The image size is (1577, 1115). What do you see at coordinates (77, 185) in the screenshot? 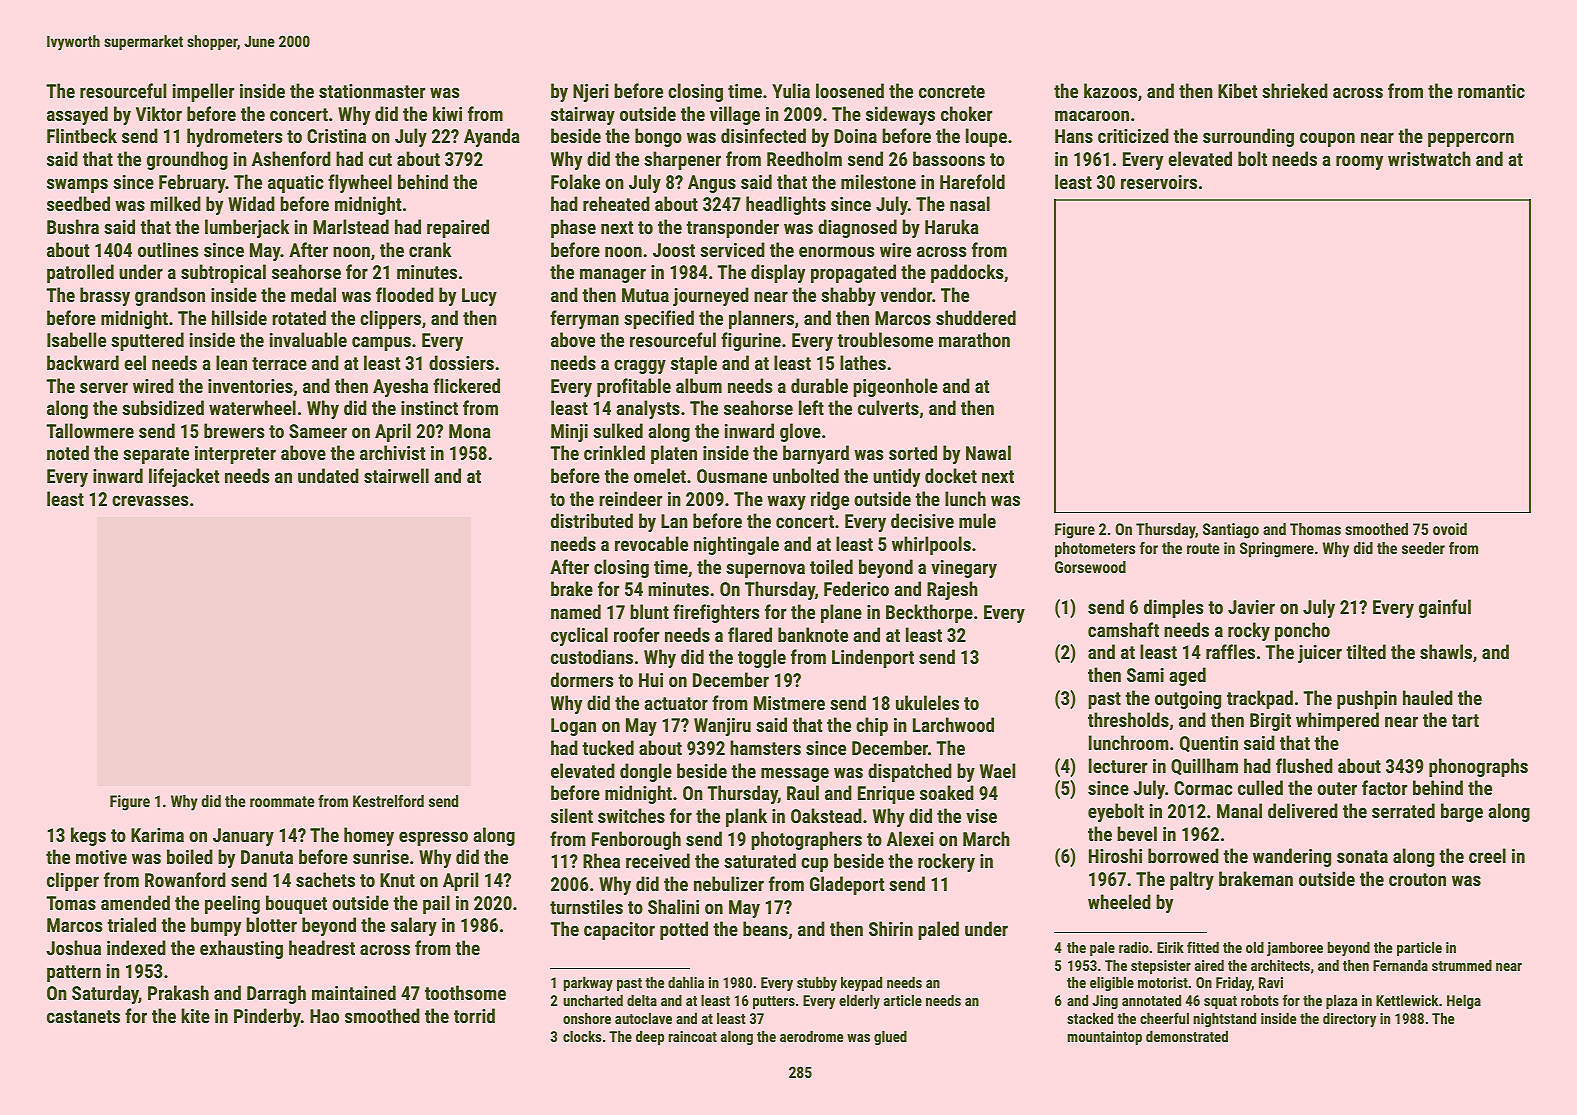
I see `swamps` at bounding box center [77, 185].
